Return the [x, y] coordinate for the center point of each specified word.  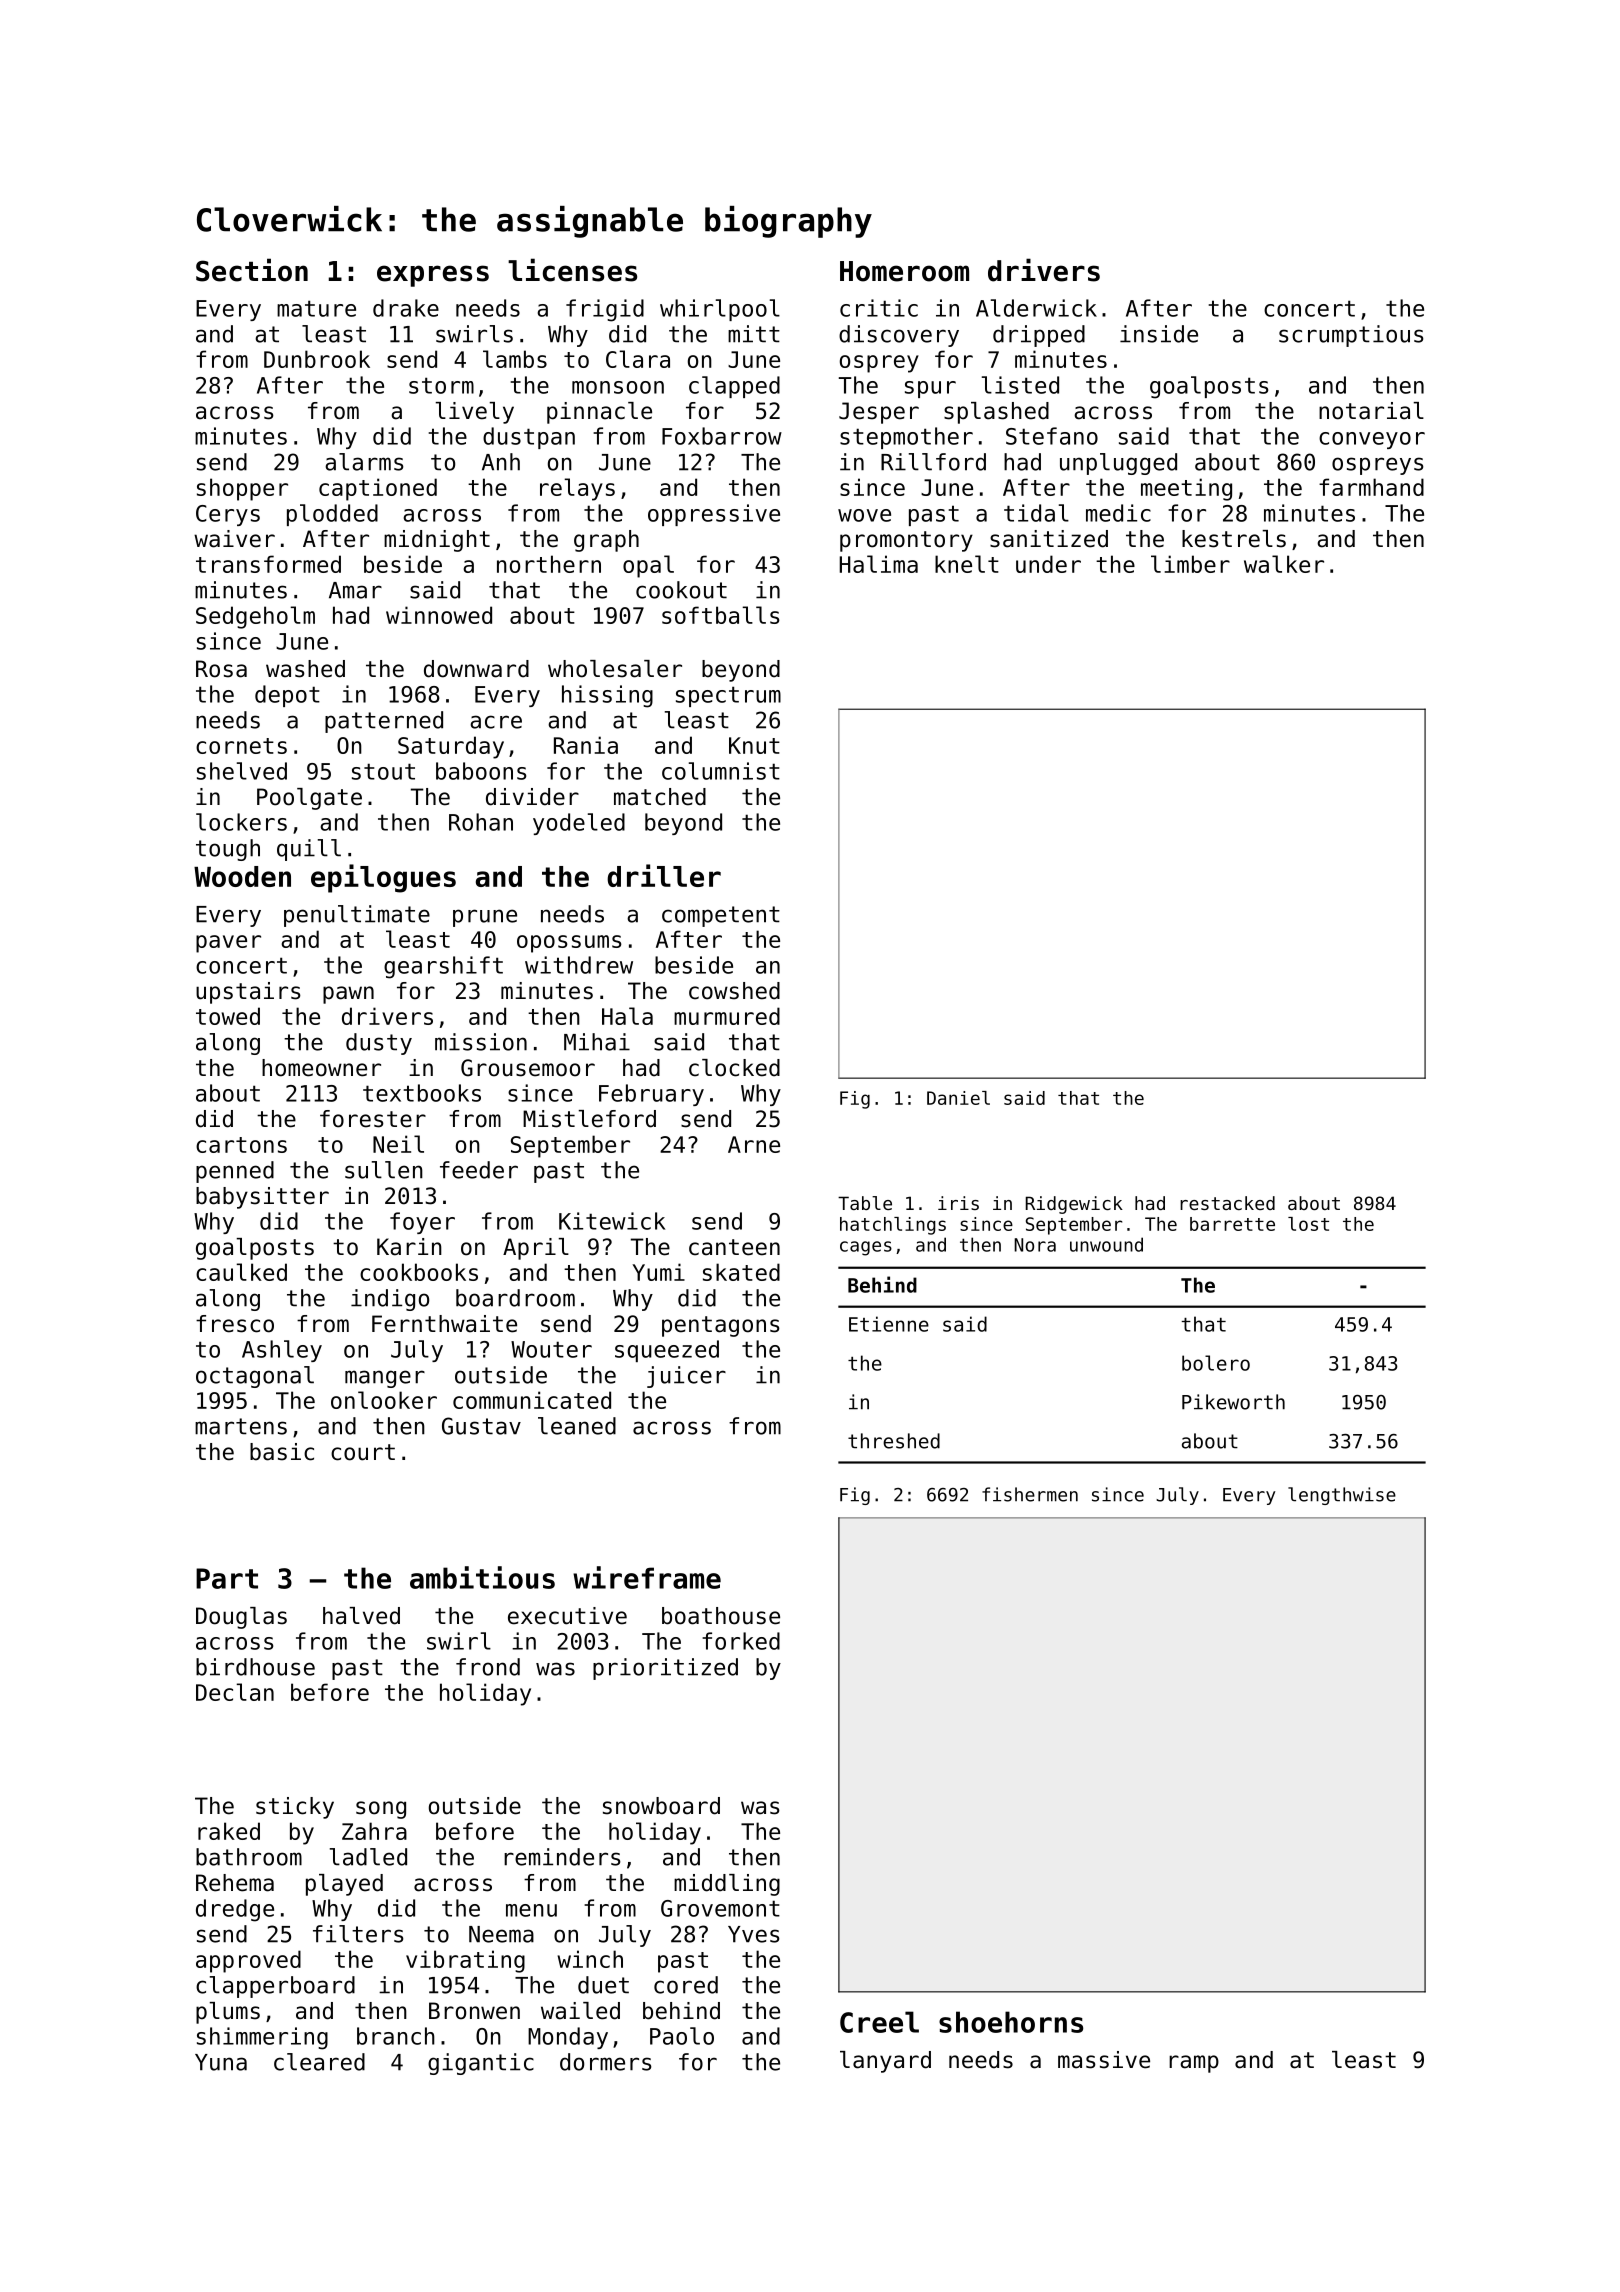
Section [252, 270]
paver [228, 944]
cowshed [734, 991]
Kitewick [612, 1221]
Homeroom [904, 271]
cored [686, 1985]
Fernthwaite [444, 1324]
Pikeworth [1233, 1402]
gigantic [481, 2064]
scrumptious [1351, 336]
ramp [1194, 2064]
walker [1284, 564]
